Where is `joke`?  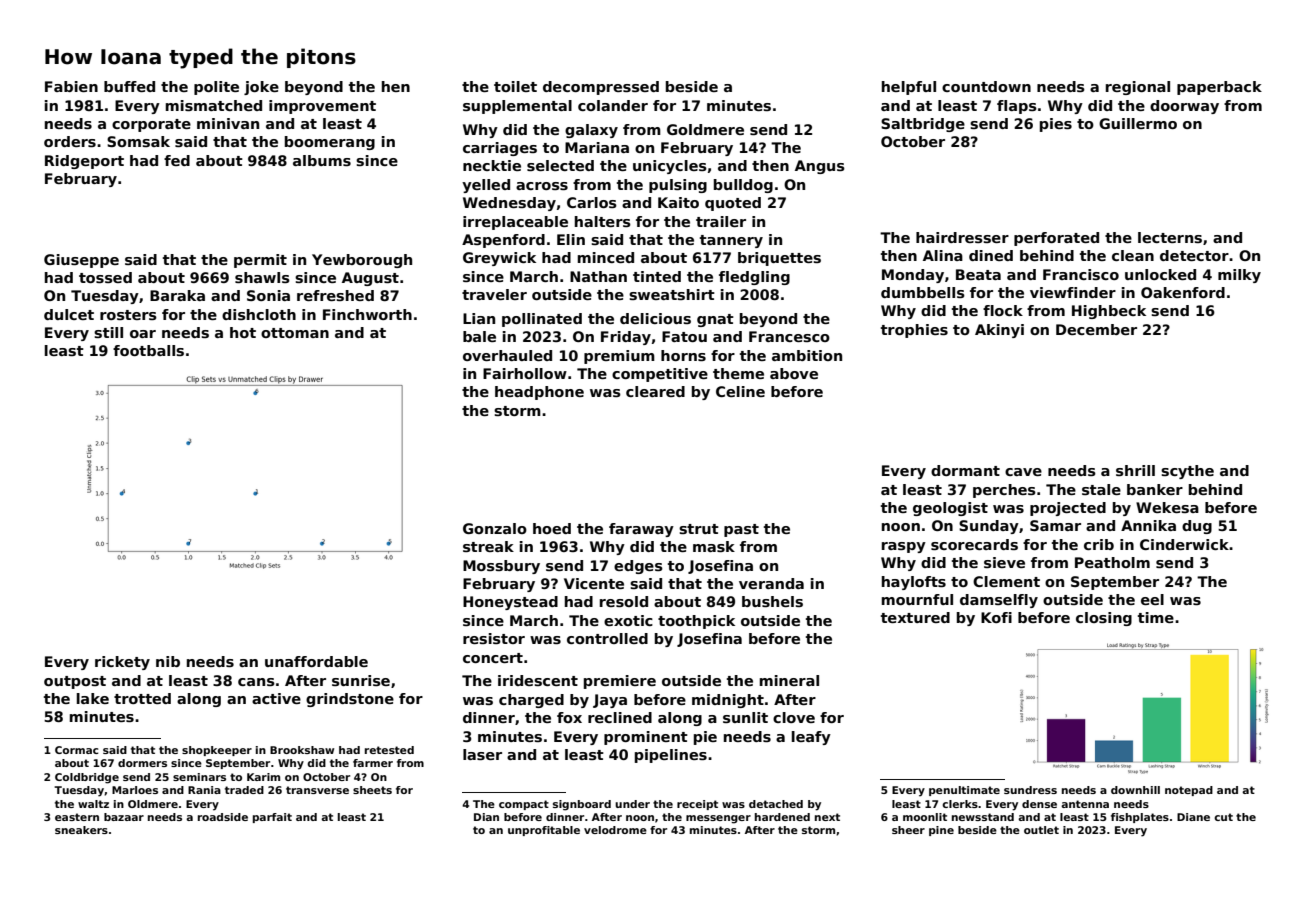 joke is located at coordinates (261, 88).
